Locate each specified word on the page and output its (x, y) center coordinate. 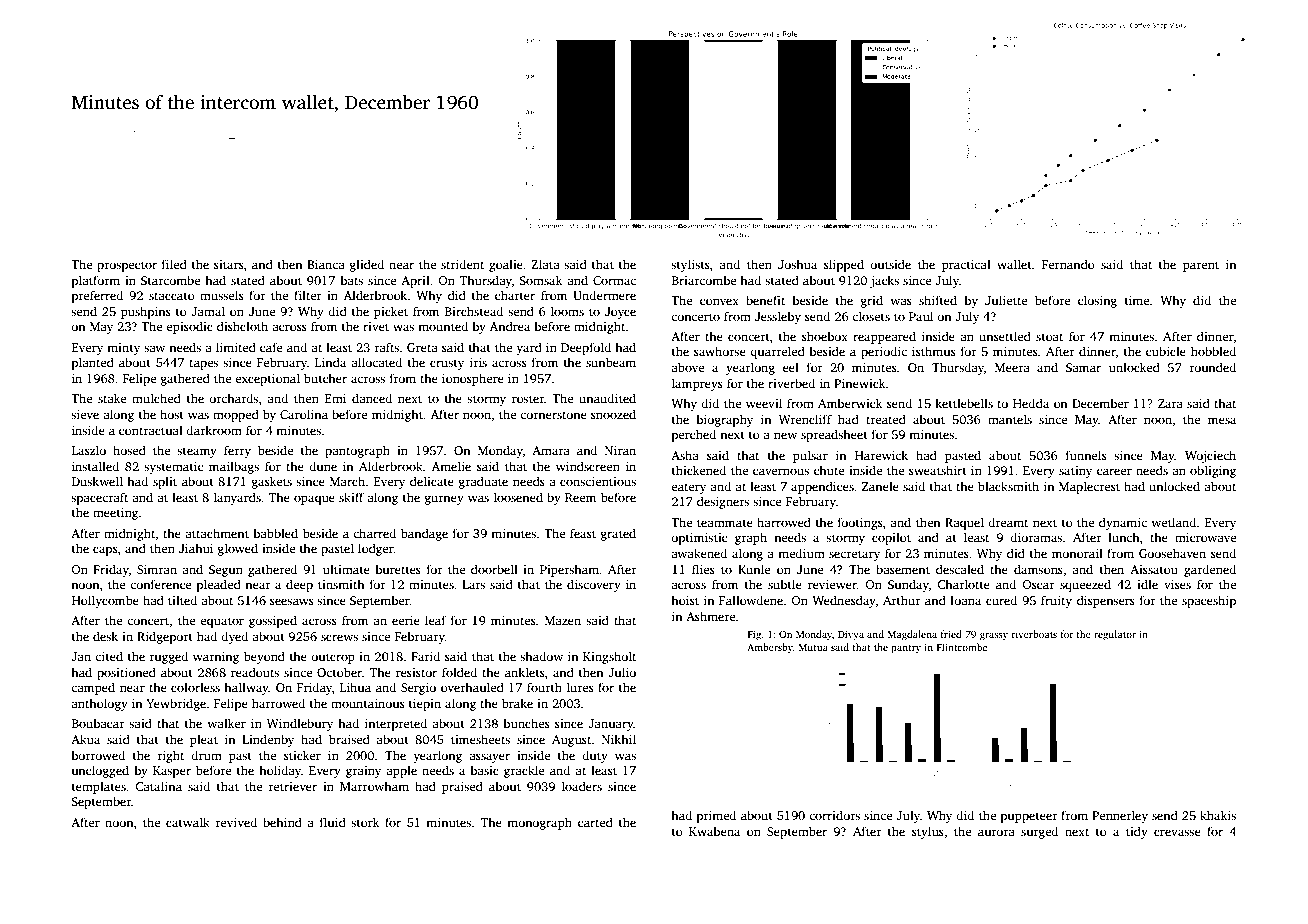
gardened (1210, 570)
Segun (226, 571)
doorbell (494, 569)
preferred (97, 296)
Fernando (1068, 264)
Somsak (541, 280)
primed (716, 816)
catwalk (188, 822)
